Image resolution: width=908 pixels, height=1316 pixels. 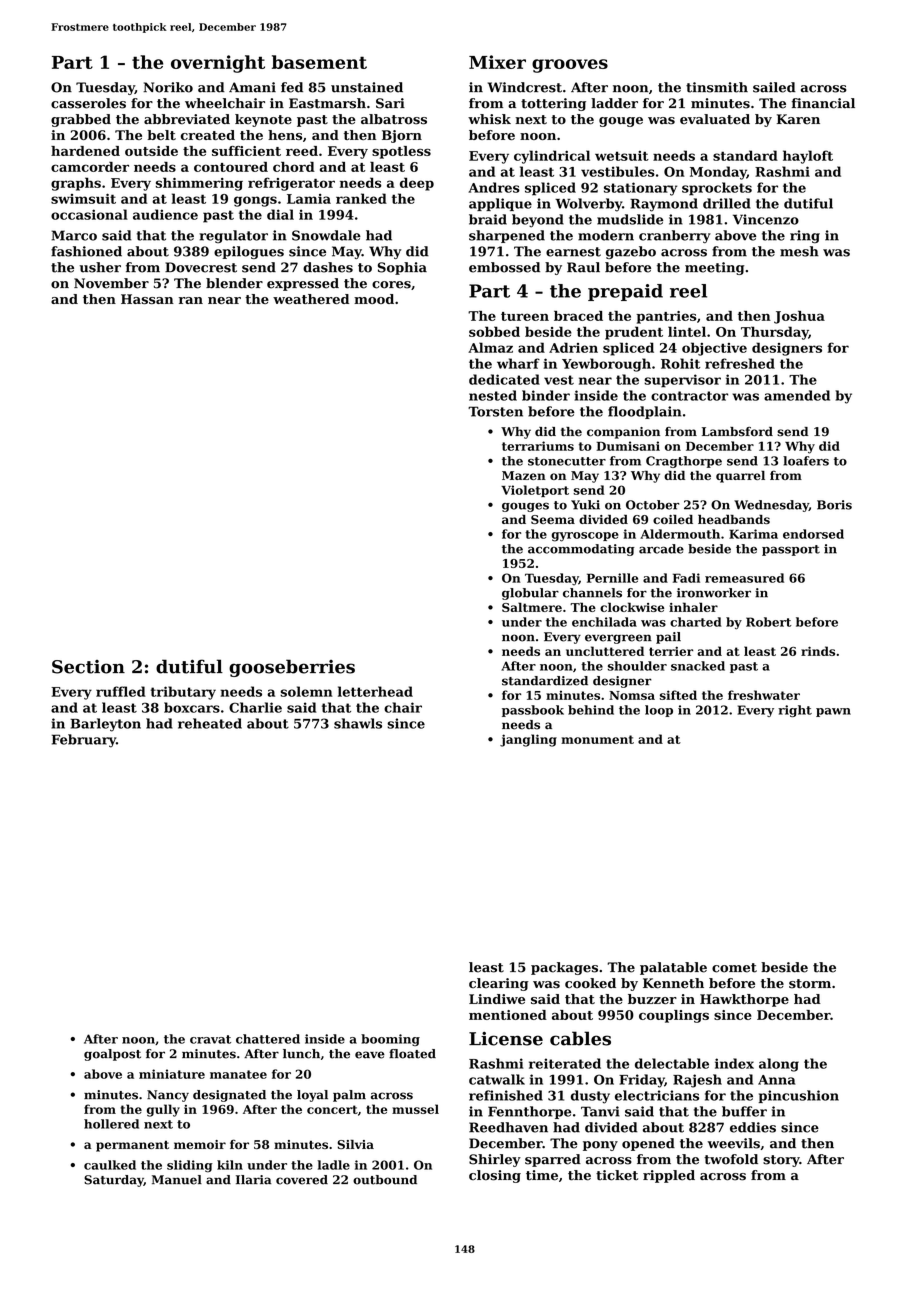 What do you see at coordinates (797, 395) in the screenshot?
I see `amended` at bounding box center [797, 395].
